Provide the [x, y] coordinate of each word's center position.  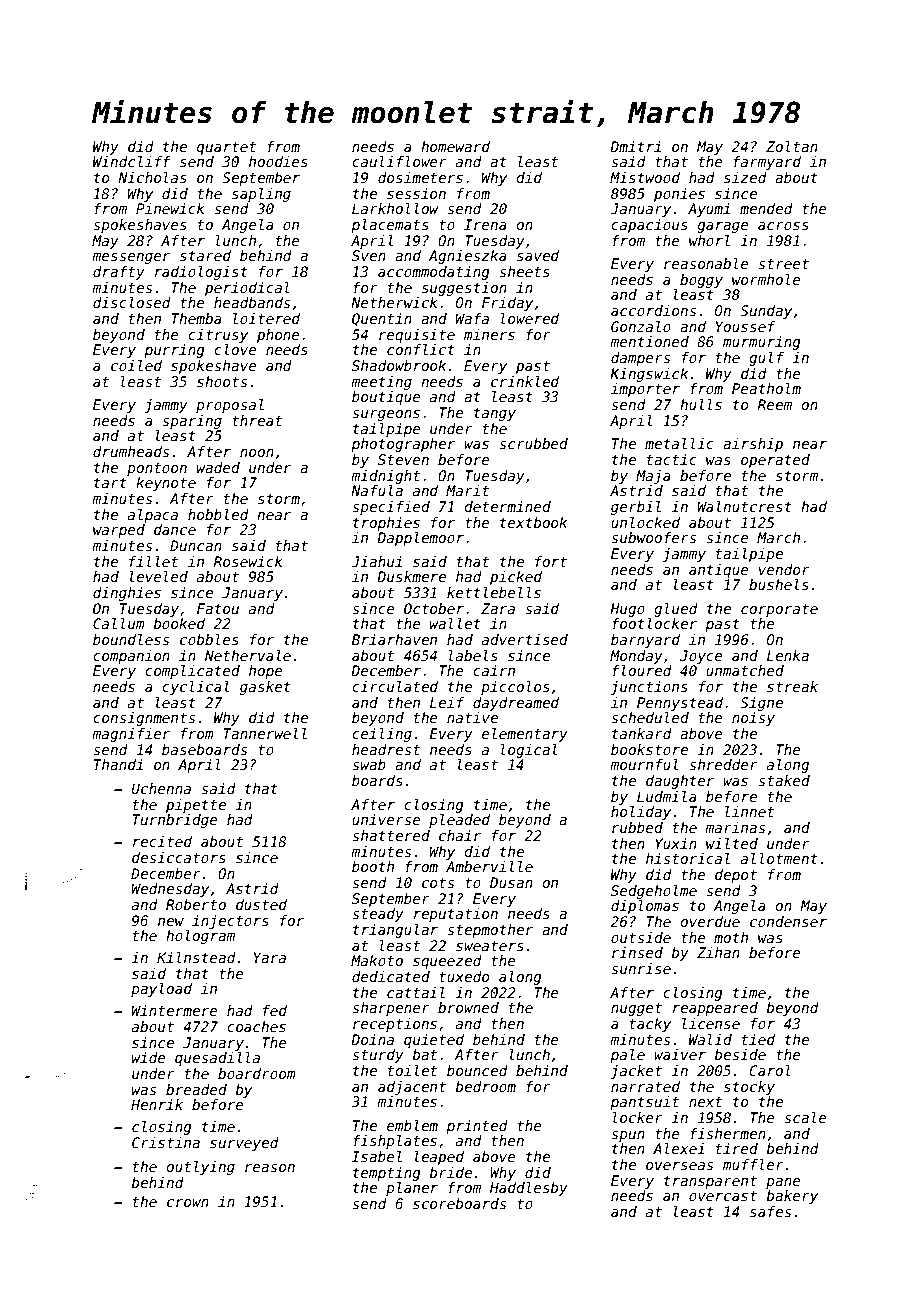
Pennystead [680, 704]
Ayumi [709, 210]
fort [551, 561]
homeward [455, 146]
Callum [119, 623]
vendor [784, 569]
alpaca [153, 516]
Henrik [157, 1104]
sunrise [641, 968]
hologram [200, 937]
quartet [226, 148]
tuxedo [464, 976]
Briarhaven [394, 639]
